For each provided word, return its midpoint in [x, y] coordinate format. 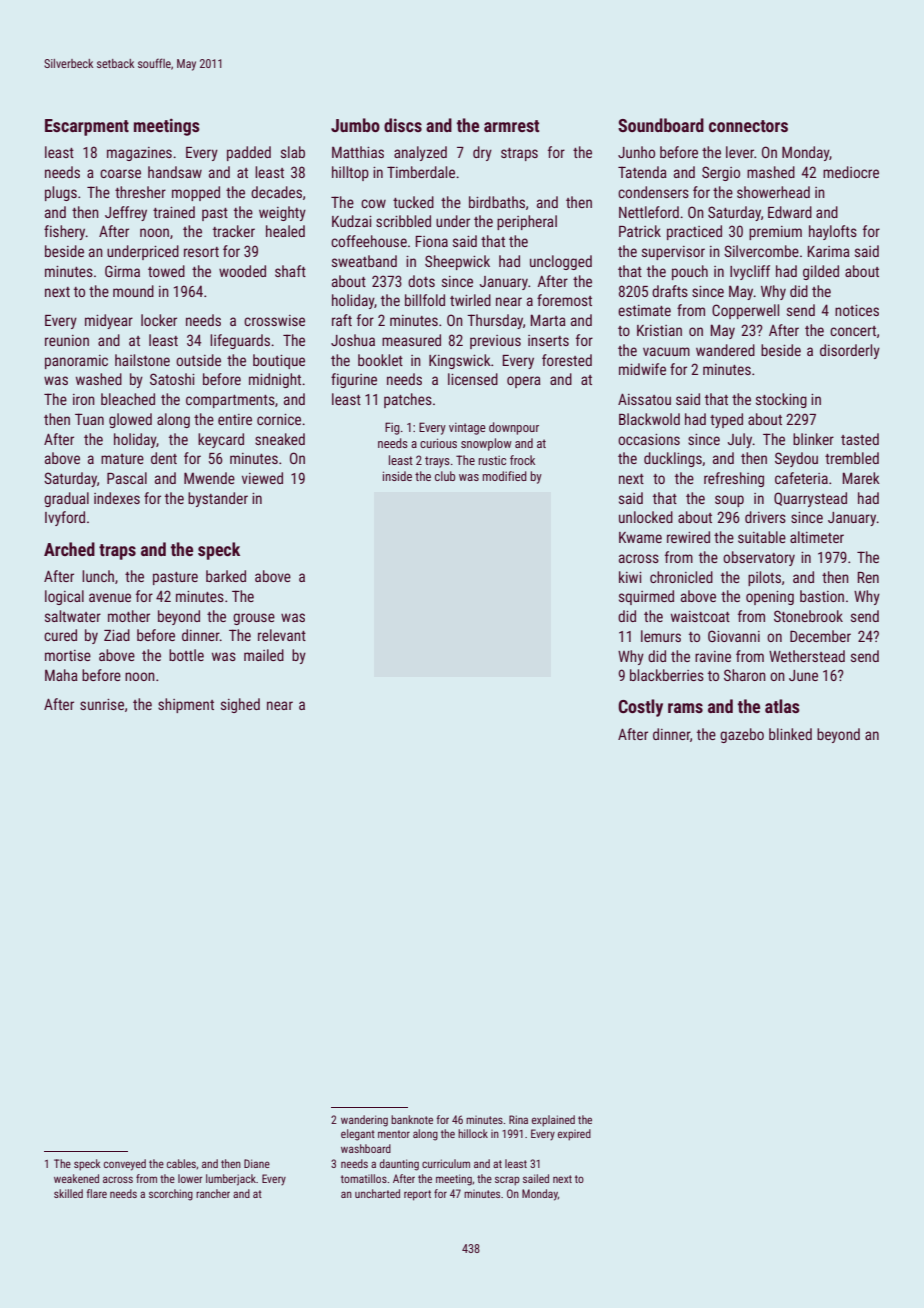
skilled [68, 1193]
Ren [868, 577]
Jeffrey [126, 213]
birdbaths [497, 202]
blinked [790, 734]
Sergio [721, 173]
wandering [364, 1121]
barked [226, 576]
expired [574, 1135]
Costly [640, 708]
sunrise [102, 704]
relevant [282, 635]
